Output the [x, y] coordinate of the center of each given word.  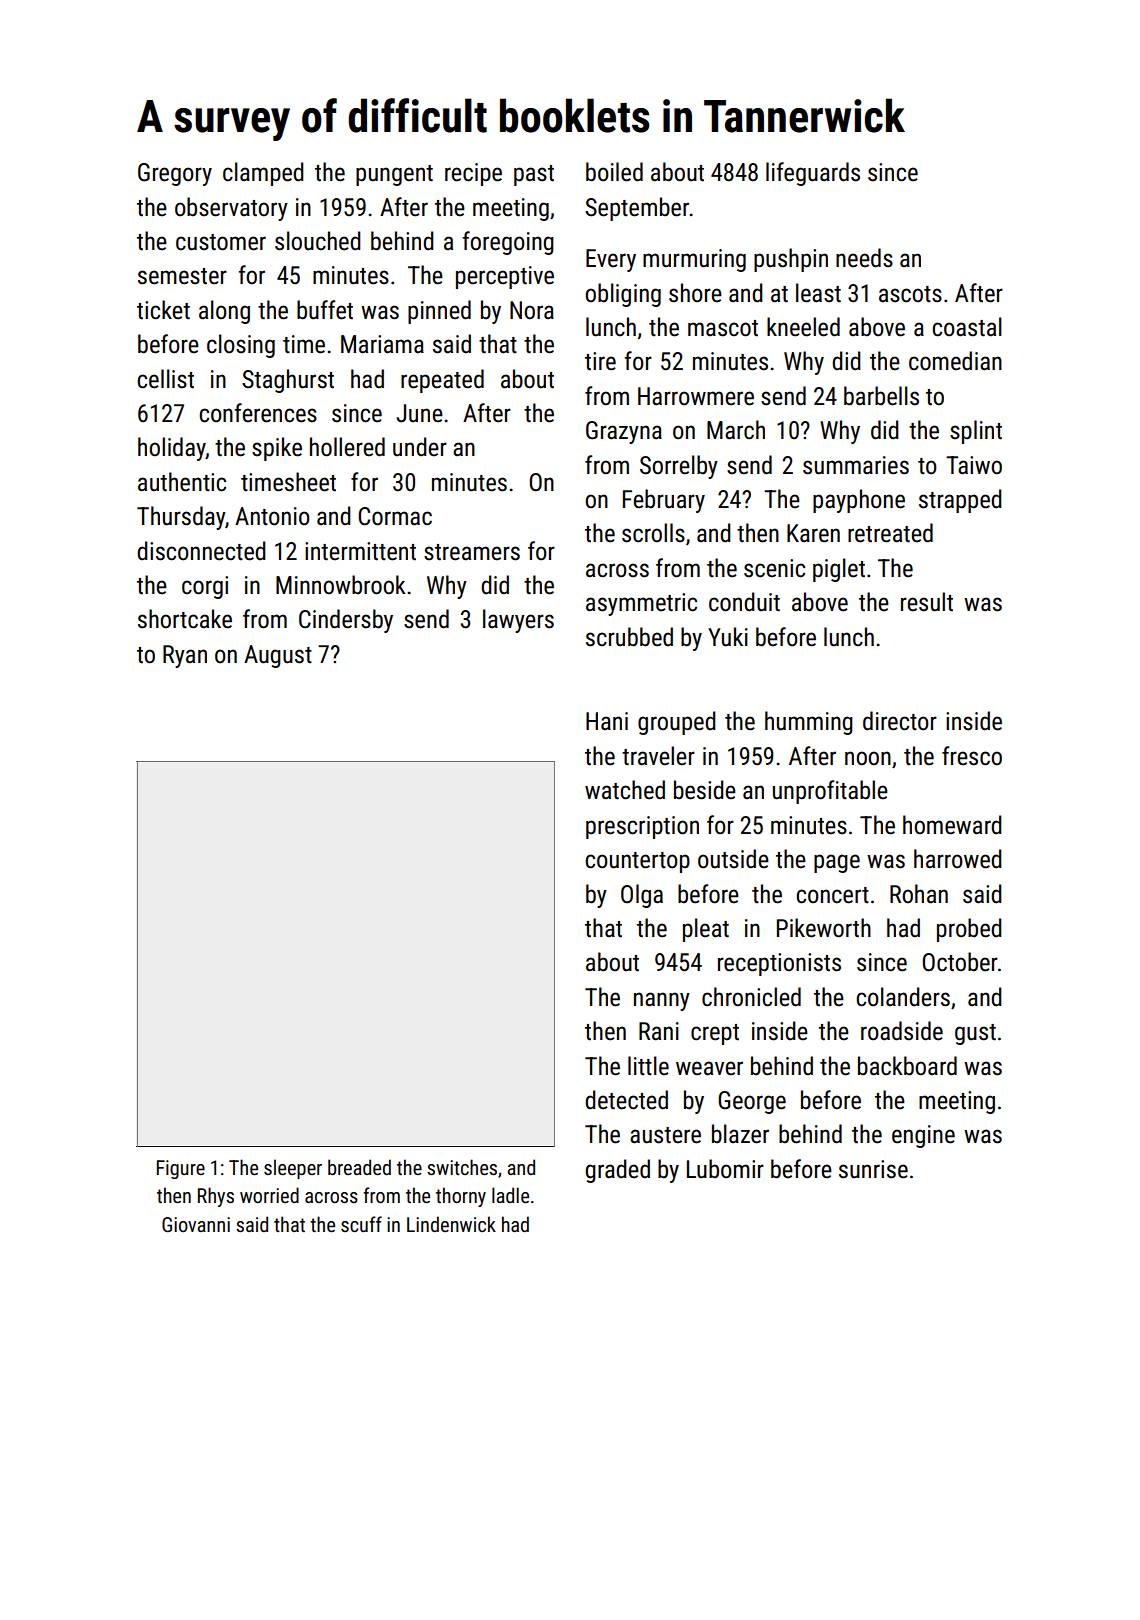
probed [969, 930]
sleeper [293, 1169]
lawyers [518, 621]
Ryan [185, 656]
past [534, 175]
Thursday [181, 518]
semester [182, 276]
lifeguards [813, 174]
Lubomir [725, 1169]
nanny [662, 1001]
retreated [890, 533]
